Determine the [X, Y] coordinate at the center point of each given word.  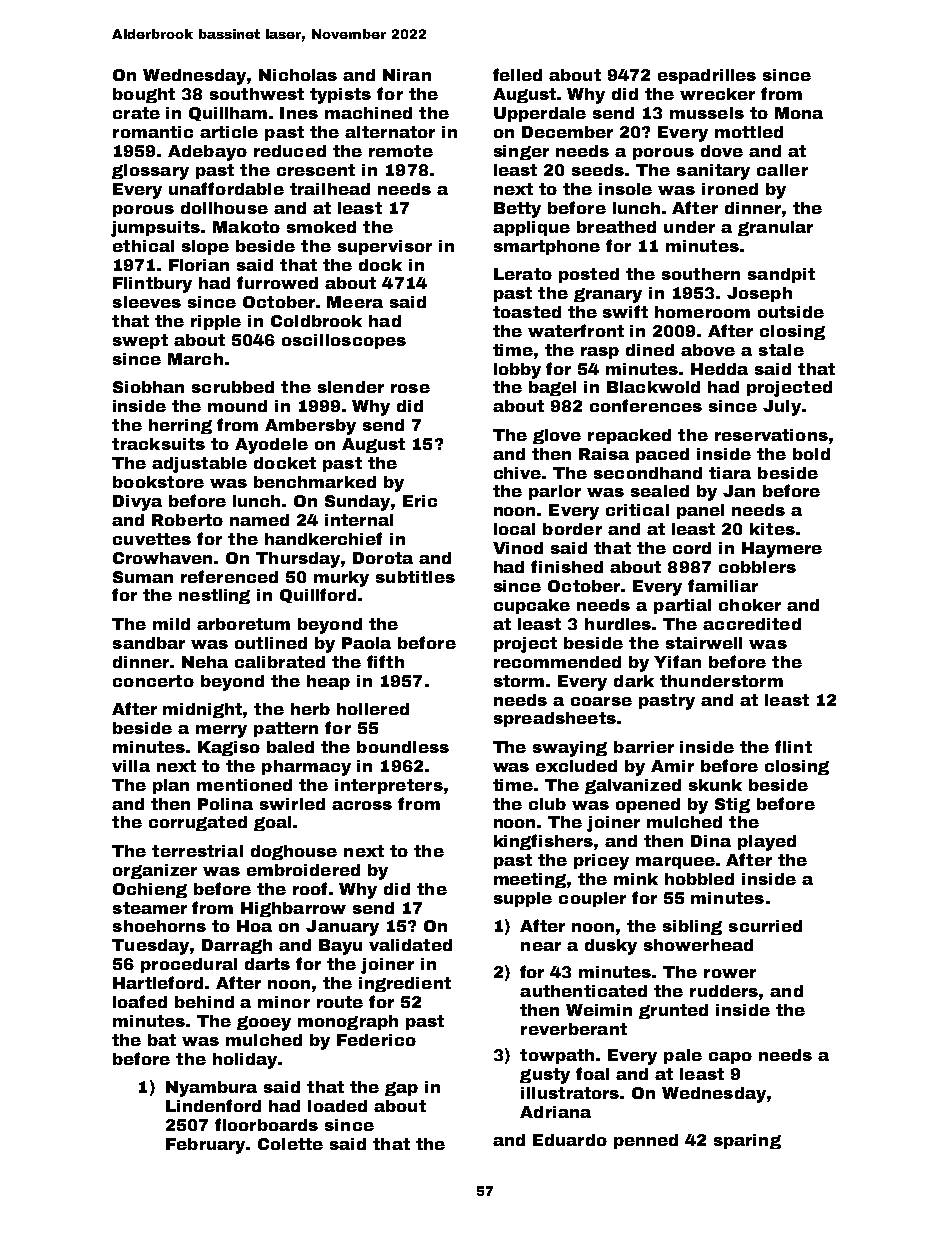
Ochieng [150, 890]
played [767, 843]
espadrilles [707, 76]
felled [517, 74]
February [205, 1146]
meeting [530, 880]
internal [359, 520]
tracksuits [158, 444]
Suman [143, 577]
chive [517, 473]
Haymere [782, 550]
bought [144, 95]
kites [772, 529]
